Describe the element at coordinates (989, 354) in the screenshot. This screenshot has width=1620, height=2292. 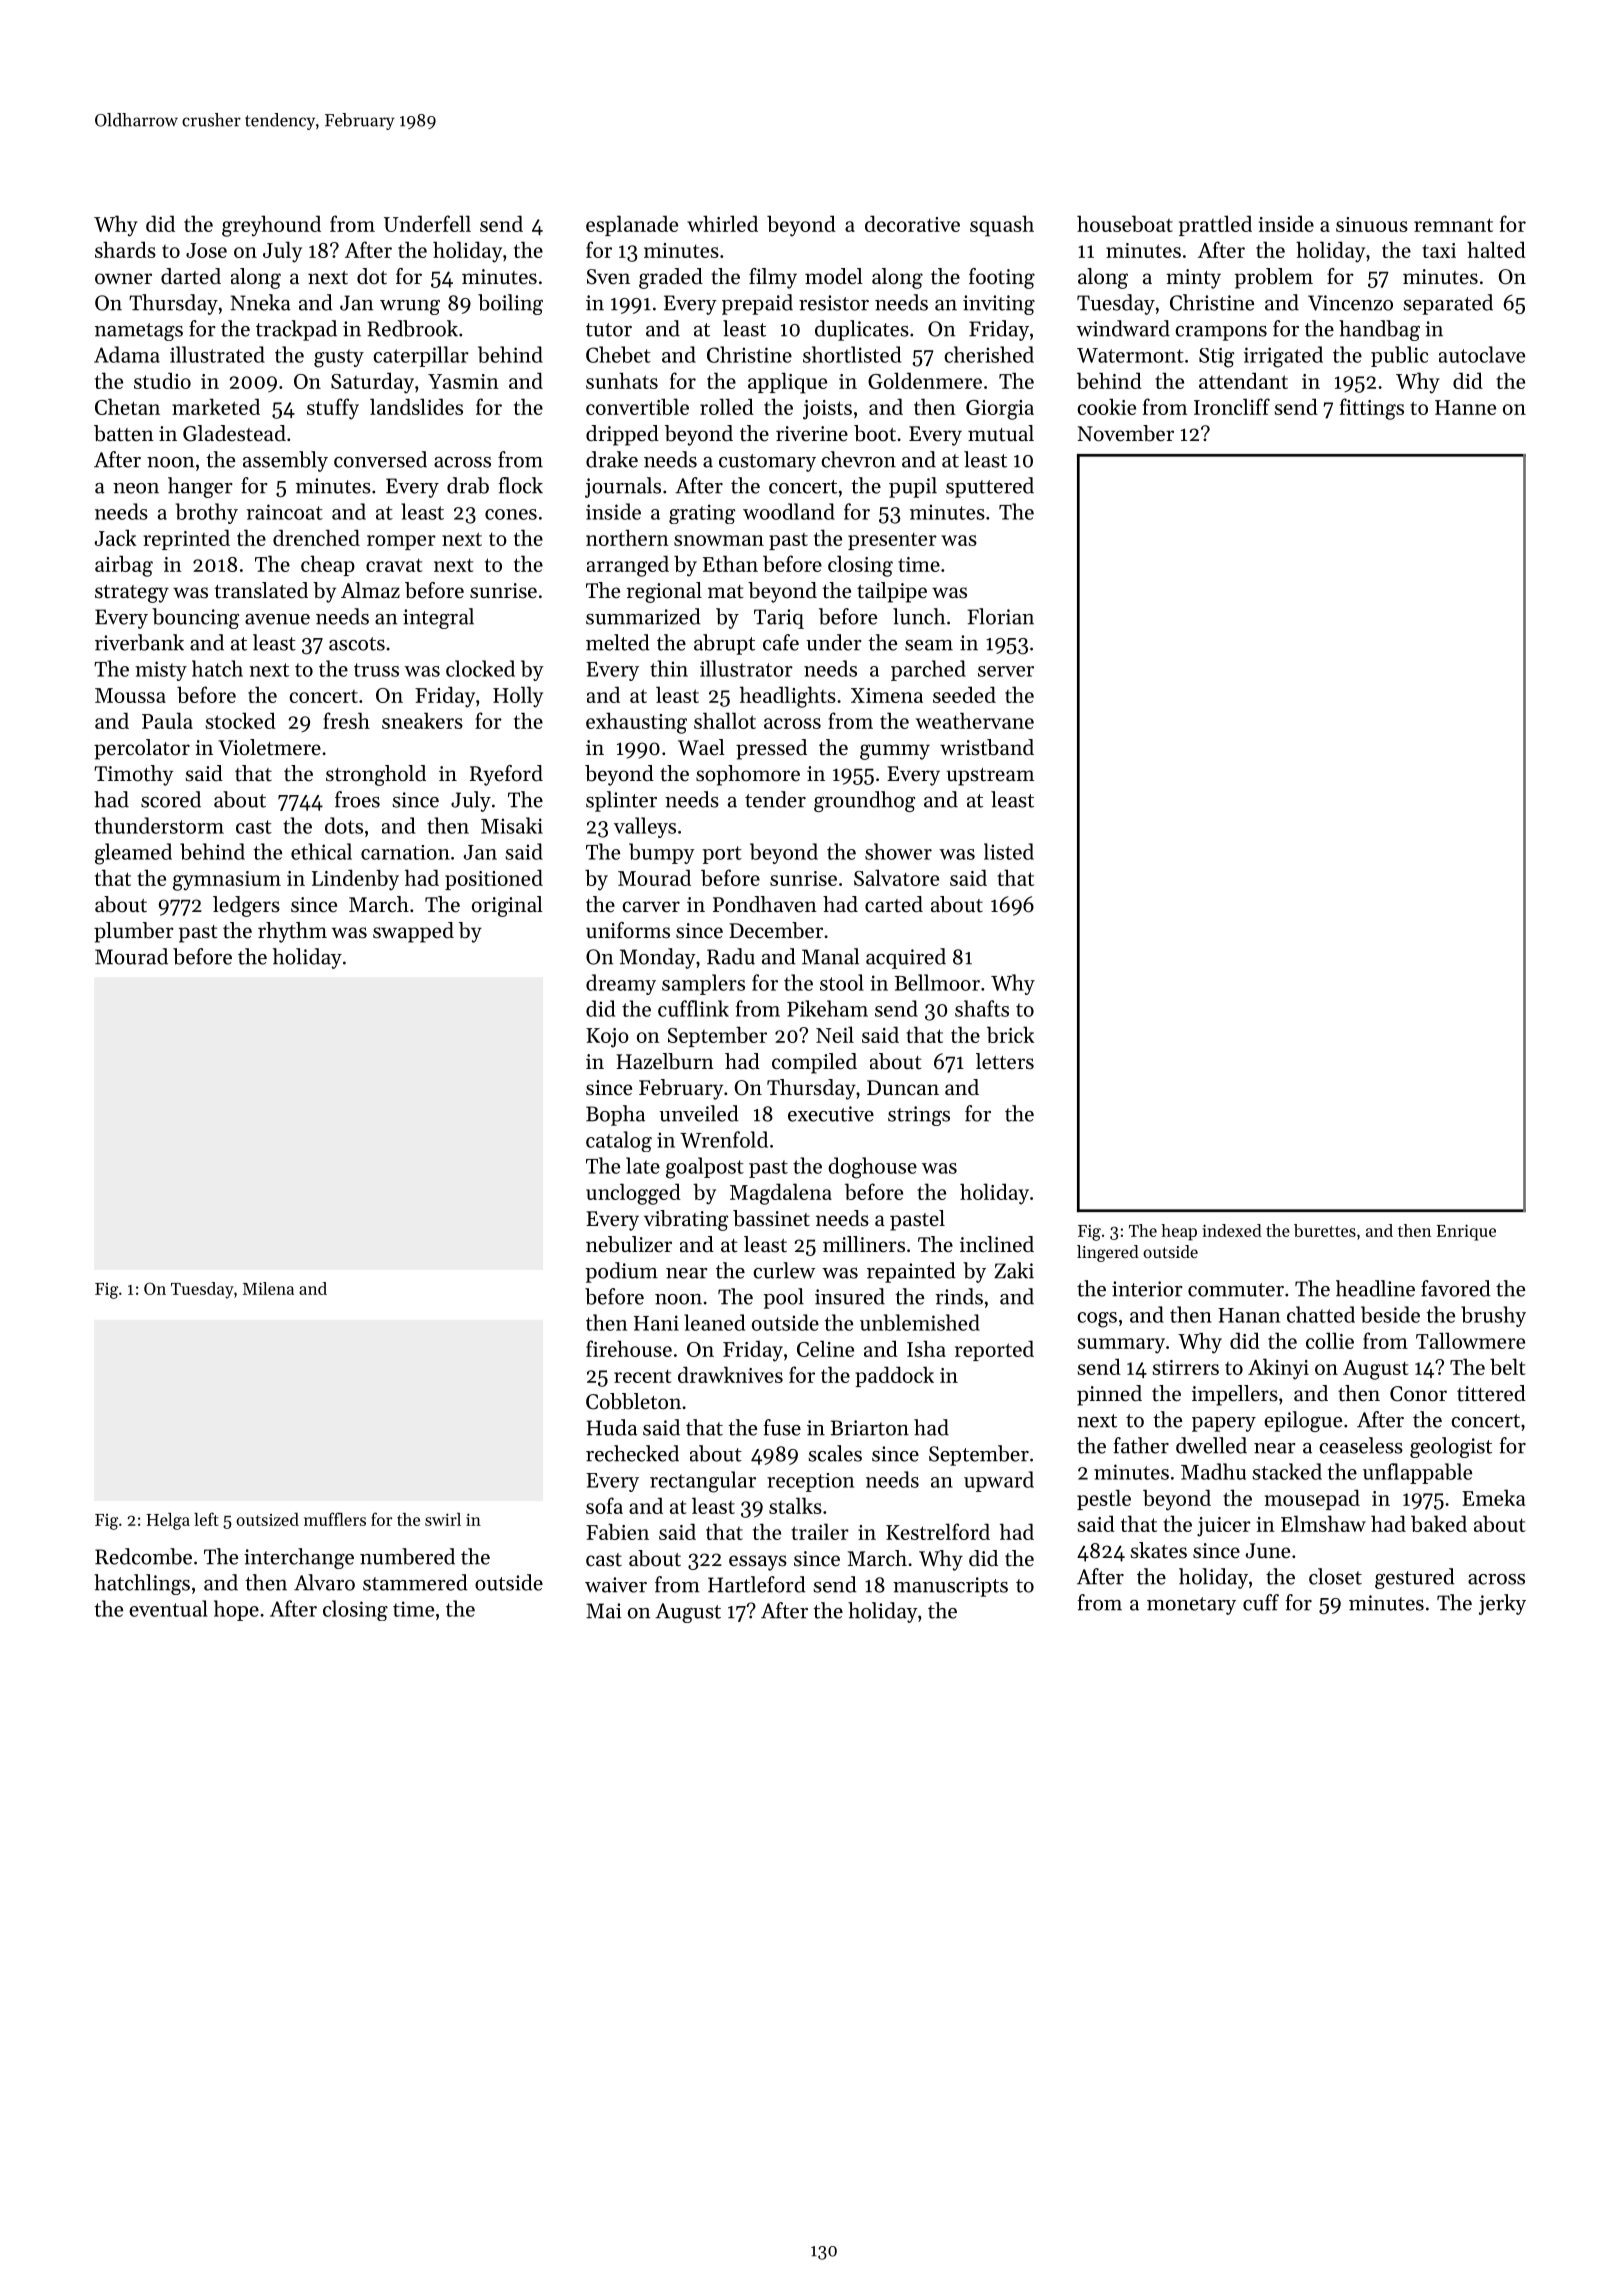
I see `cherished` at that location.
